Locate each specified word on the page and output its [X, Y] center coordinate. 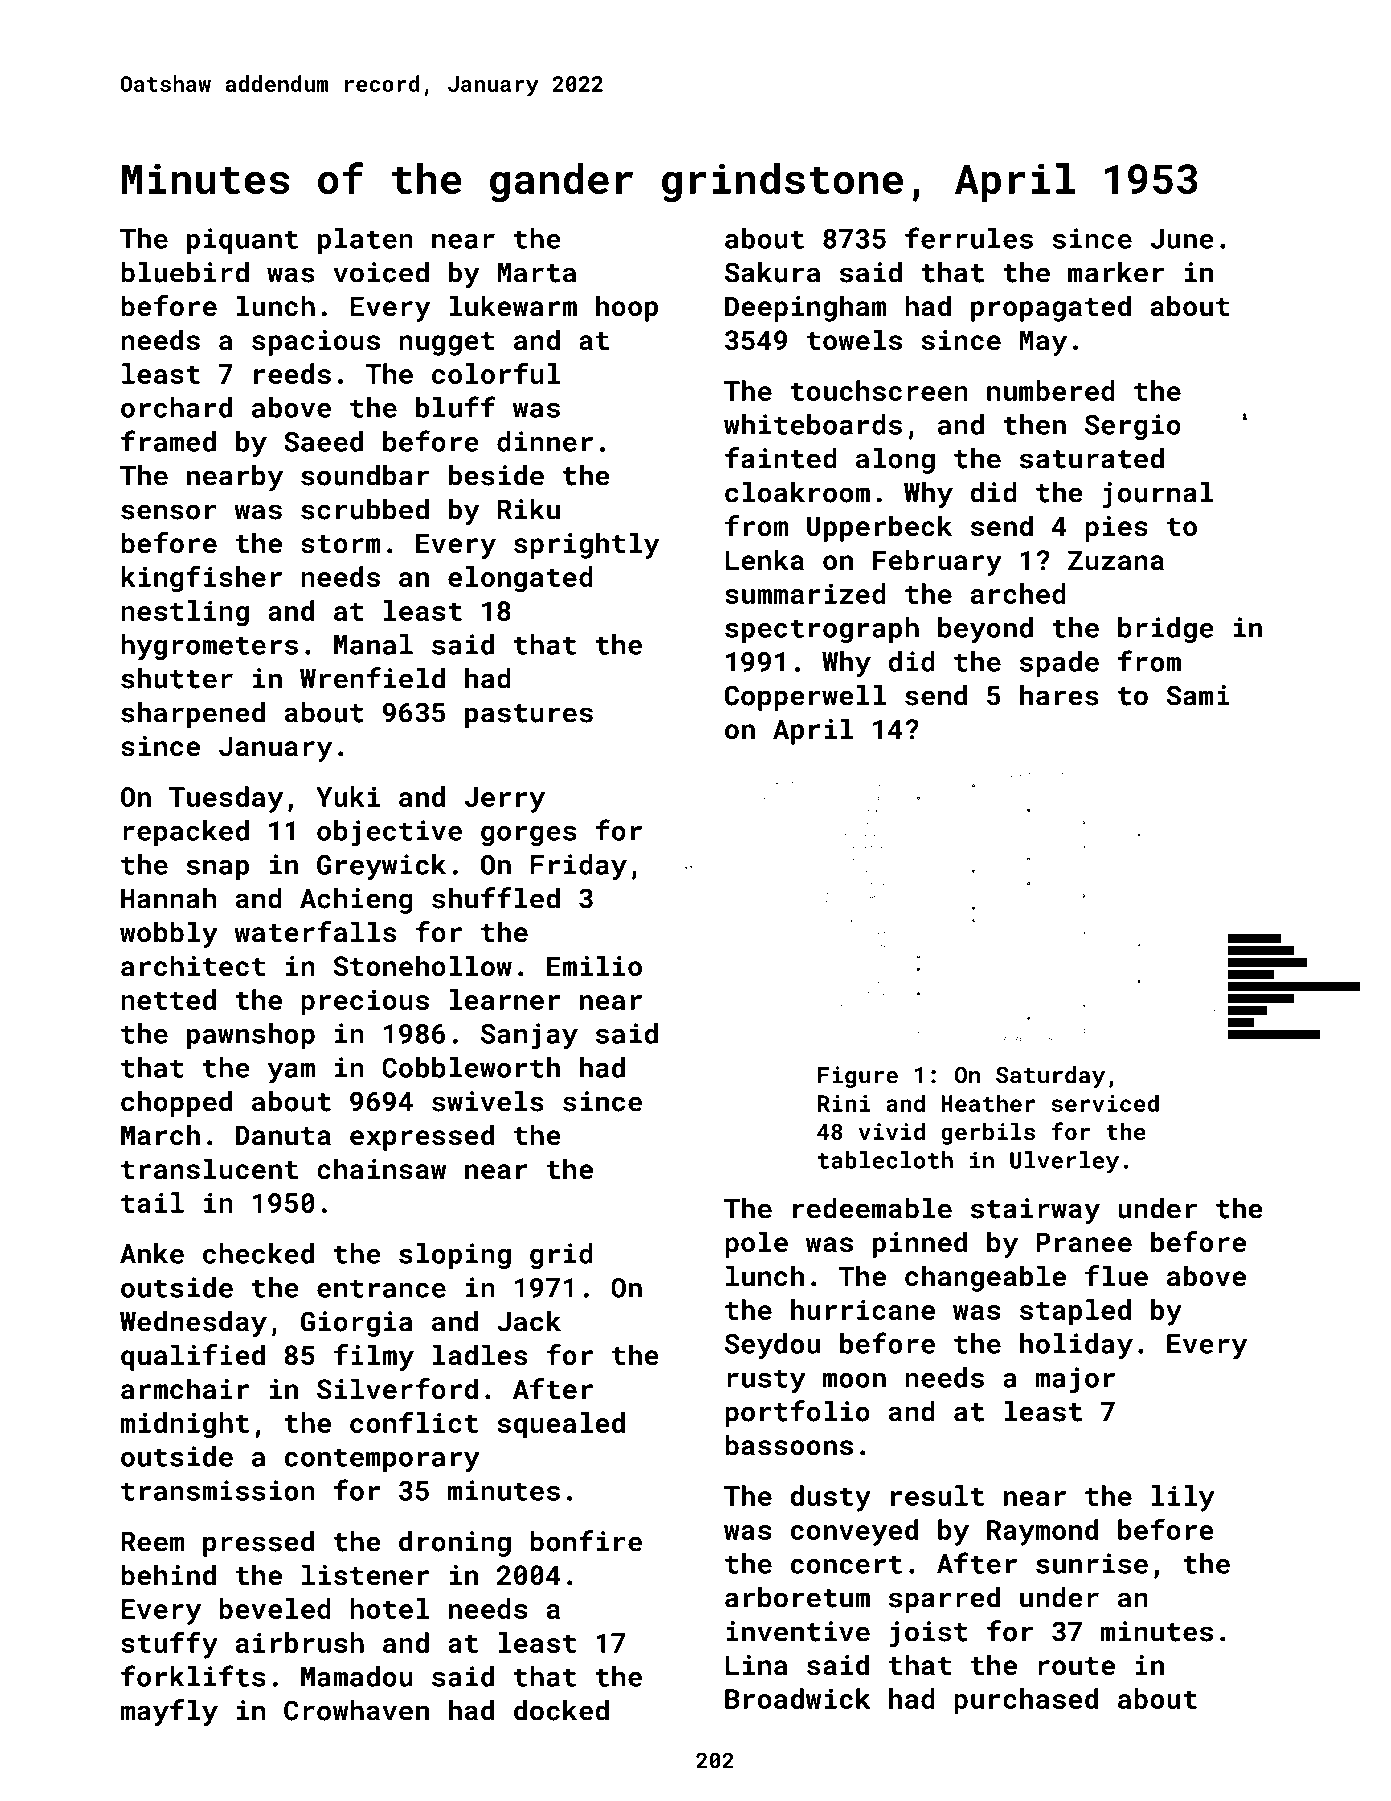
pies [1116, 529]
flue [1116, 1276]
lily [1183, 1498]
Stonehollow [422, 966]
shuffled [496, 898]
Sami [1198, 695]
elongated [520, 579]
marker [1116, 272]
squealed [561, 1425]
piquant [242, 241]
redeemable [872, 1208]
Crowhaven [356, 1710]
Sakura [772, 272]
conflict [414, 1422]
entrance [381, 1288]
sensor [169, 512]
